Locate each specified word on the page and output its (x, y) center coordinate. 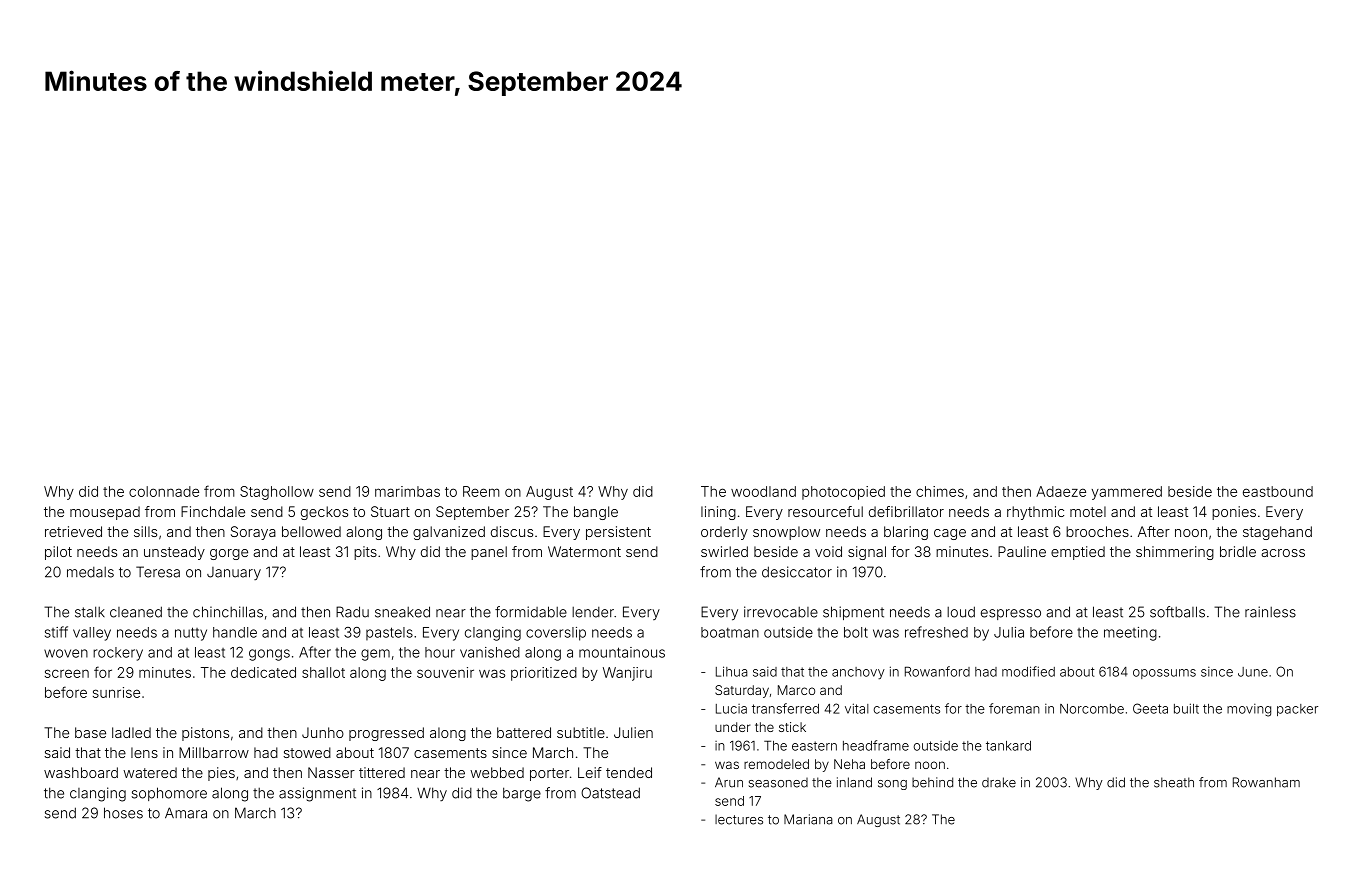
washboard (81, 772)
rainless (1270, 612)
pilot (58, 553)
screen (67, 673)
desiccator (797, 572)
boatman (730, 632)
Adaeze (1061, 491)
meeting (1130, 634)
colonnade (164, 491)
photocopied (843, 493)
